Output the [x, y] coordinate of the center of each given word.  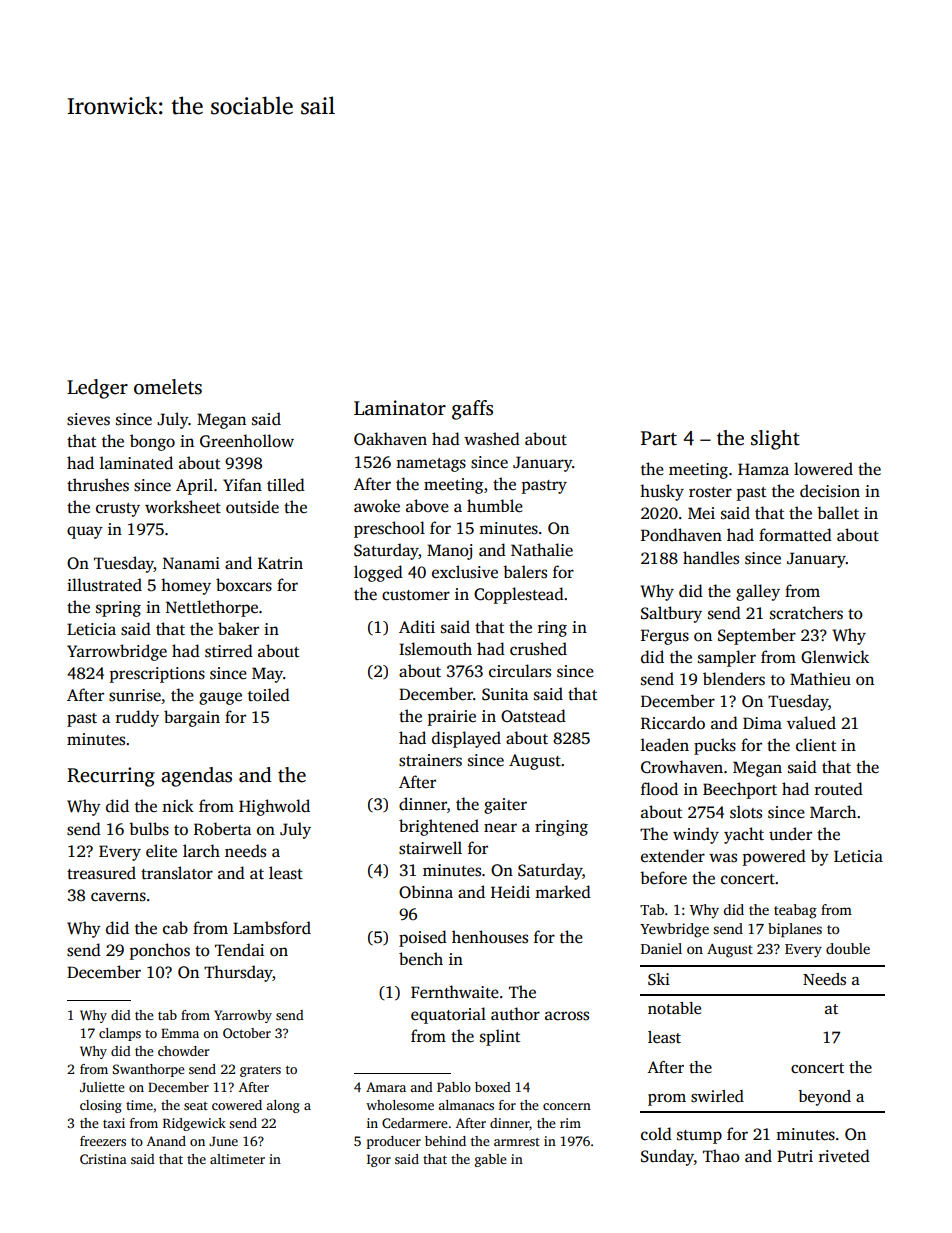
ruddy [137, 718]
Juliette [102, 1087]
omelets [168, 387]
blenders [734, 679]
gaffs [472, 410]
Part [659, 438]
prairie [452, 718]
